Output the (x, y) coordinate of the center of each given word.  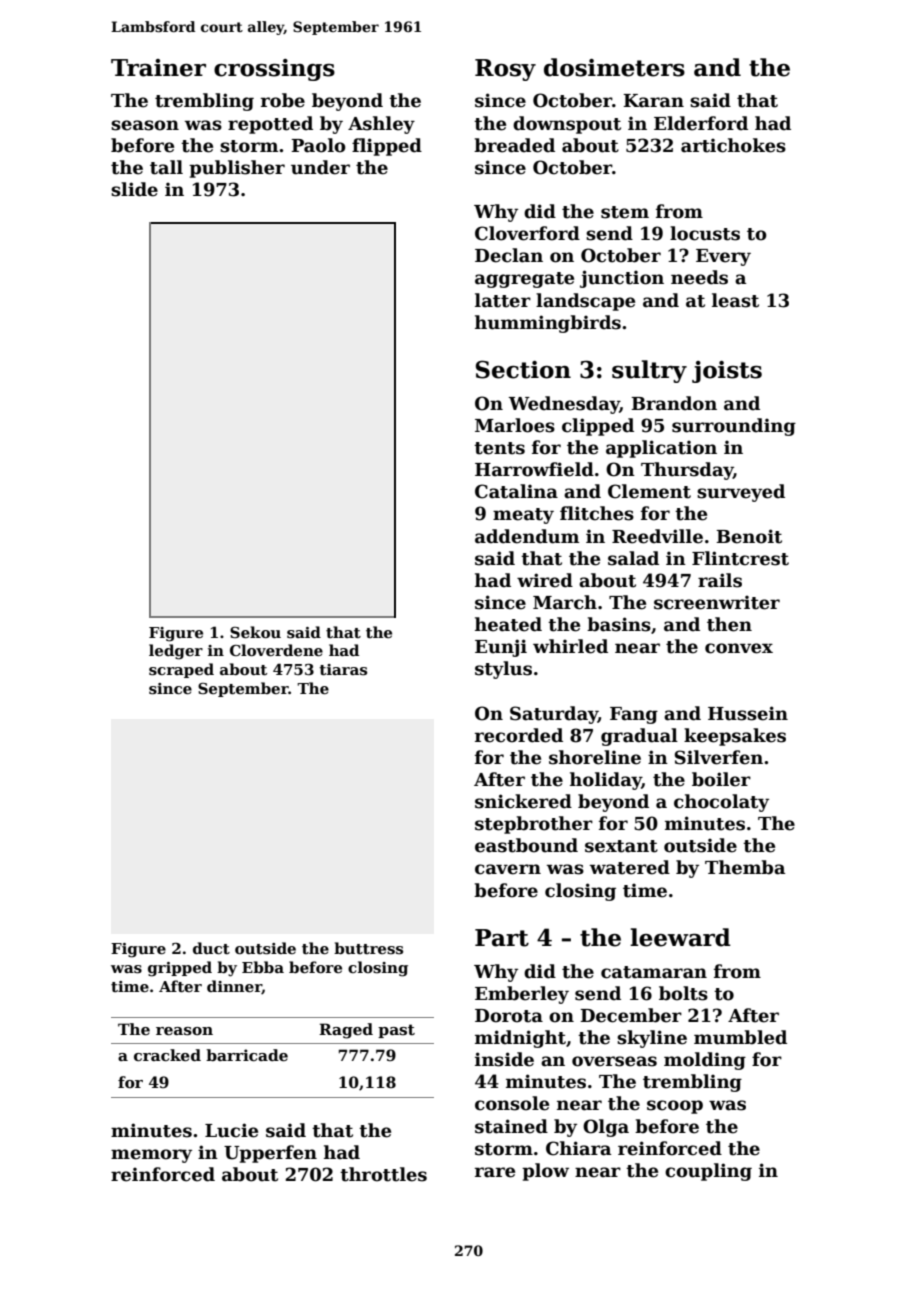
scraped (181, 670)
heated (508, 624)
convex (739, 648)
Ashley (381, 125)
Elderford (701, 123)
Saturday (554, 715)
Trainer (158, 68)
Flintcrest (740, 558)
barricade (247, 1055)
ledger (176, 652)
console (512, 1103)
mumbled (740, 1037)
